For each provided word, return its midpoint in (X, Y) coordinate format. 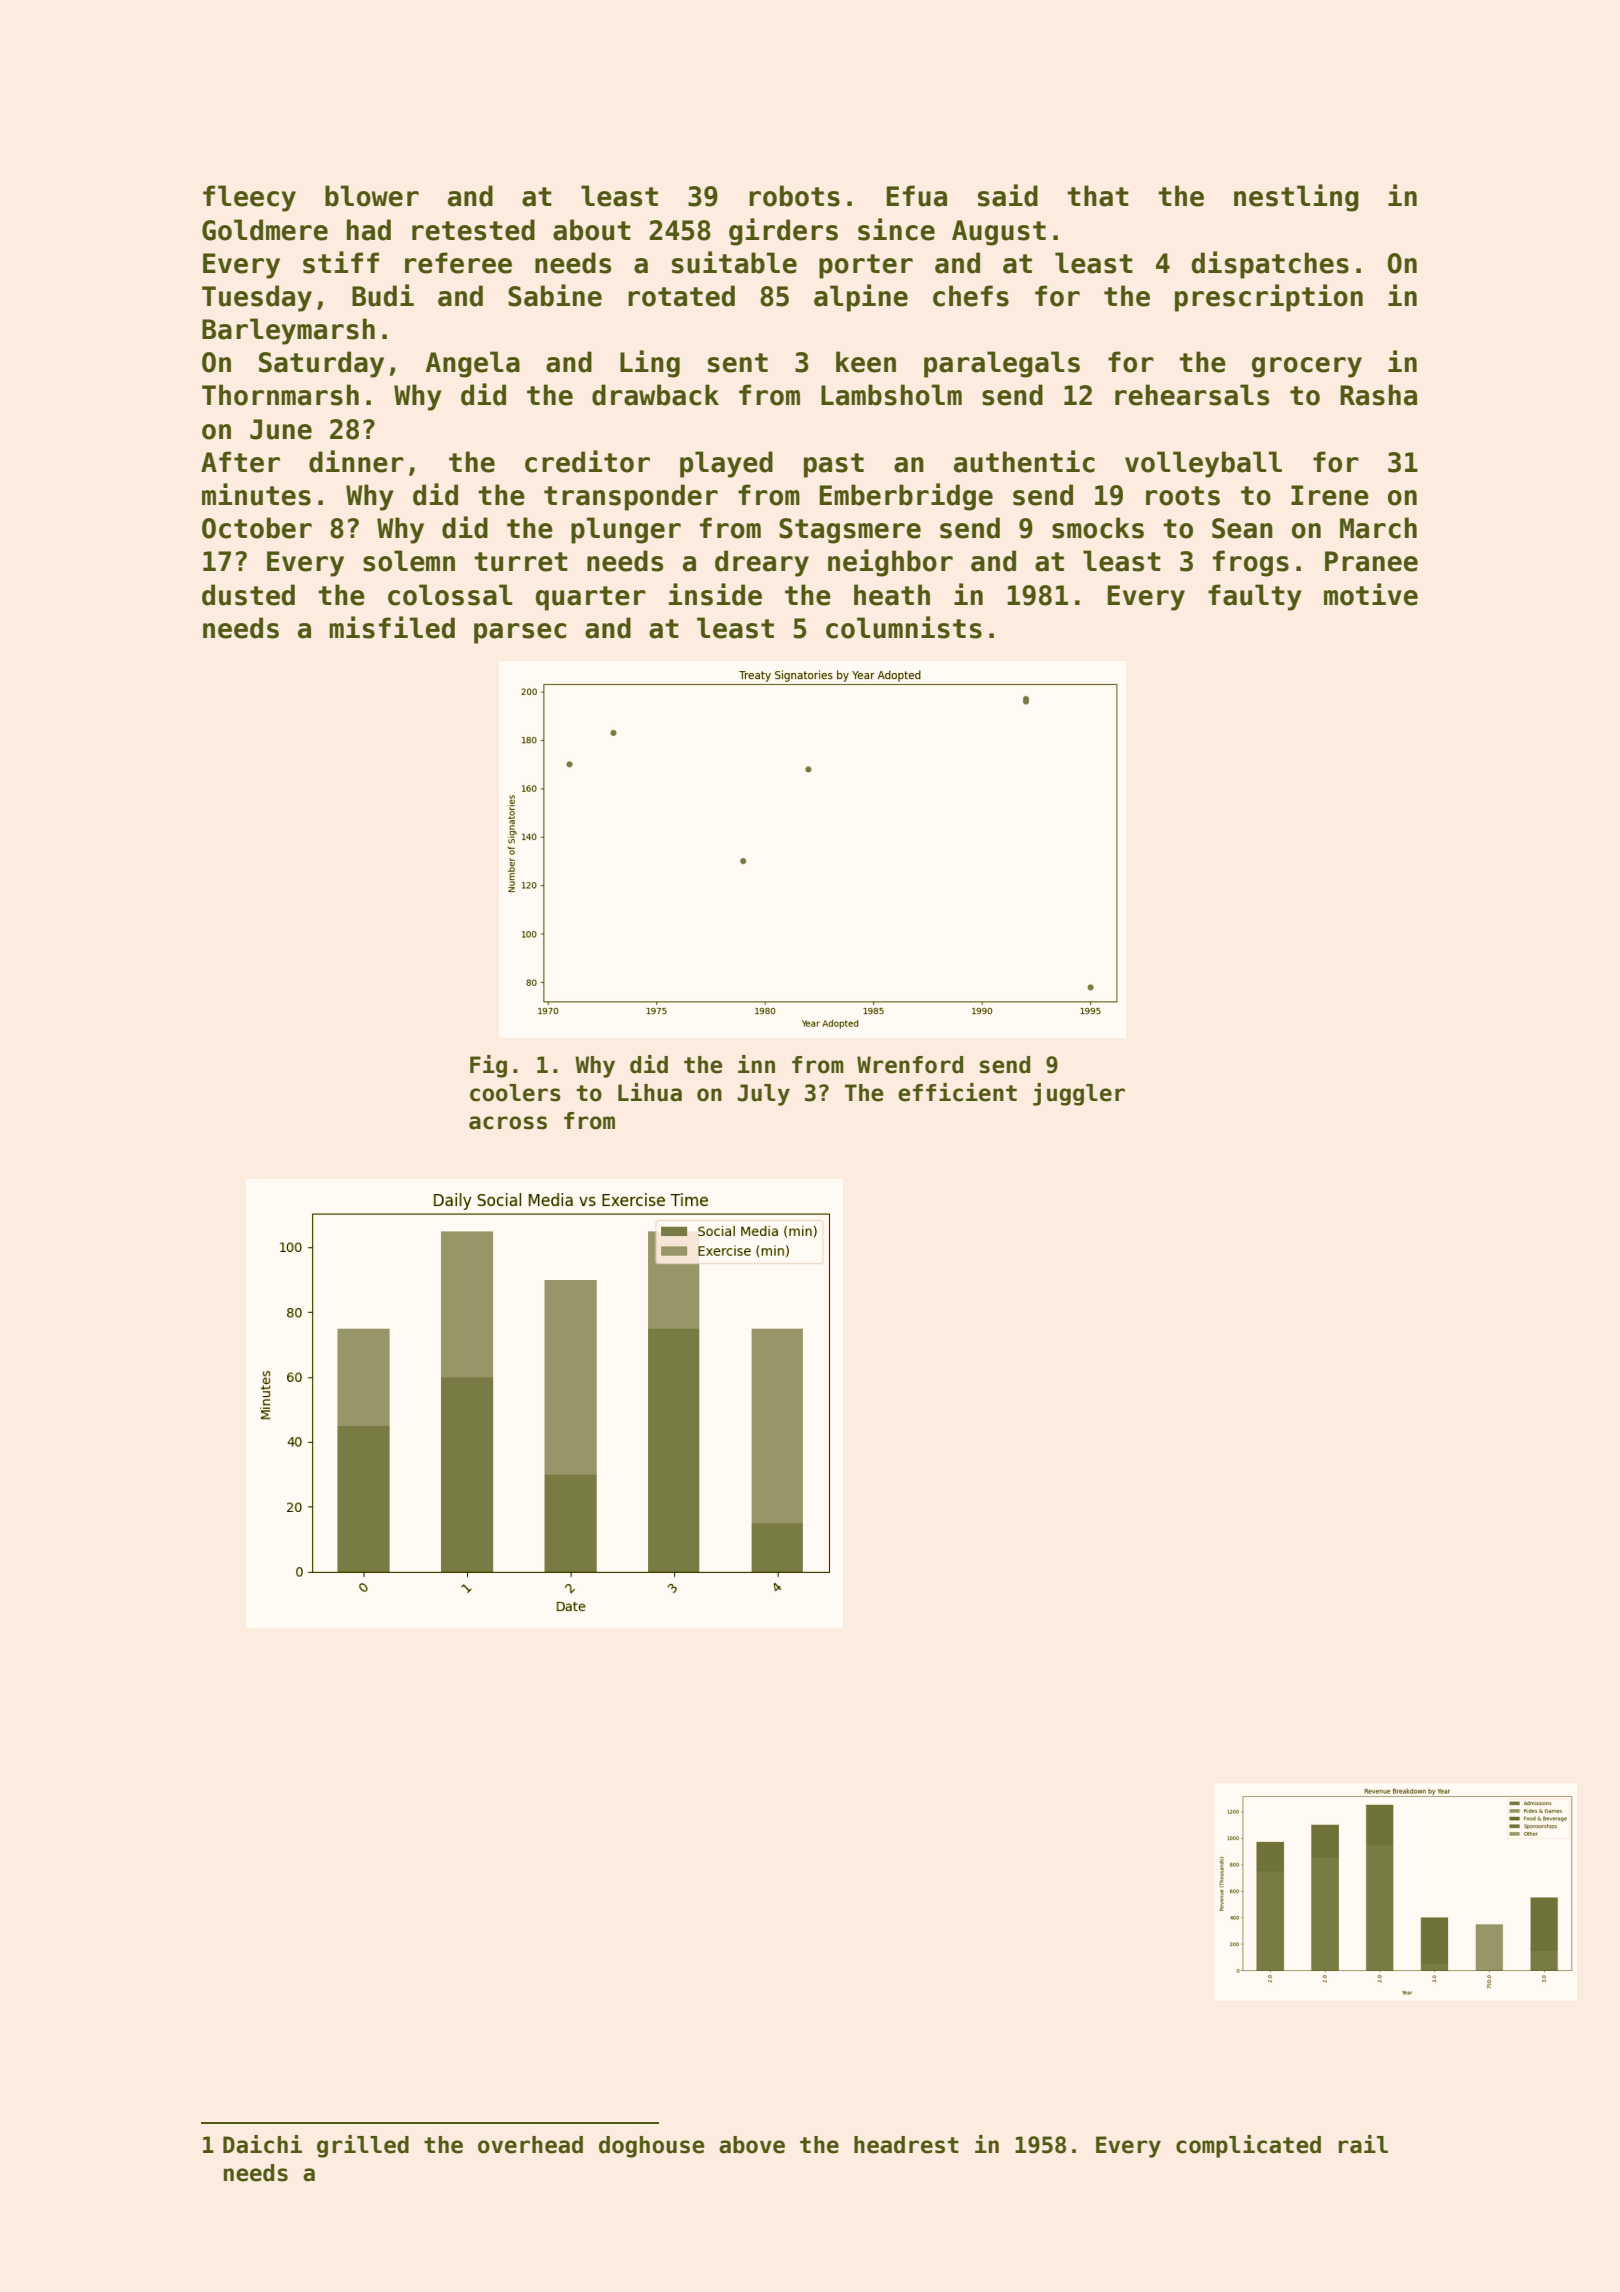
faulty (1255, 597)
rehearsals (1192, 395)
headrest (906, 2145)
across (508, 1123)
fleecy (249, 198)
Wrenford (910, 1065)
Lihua (650, 1092)
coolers (515, 1093)
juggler (1079, 1094)
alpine (861, 298)
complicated (1248, 2146)
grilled (363, 2146)
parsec (520, 633)
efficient (957, 1092)
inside (715, 594)
